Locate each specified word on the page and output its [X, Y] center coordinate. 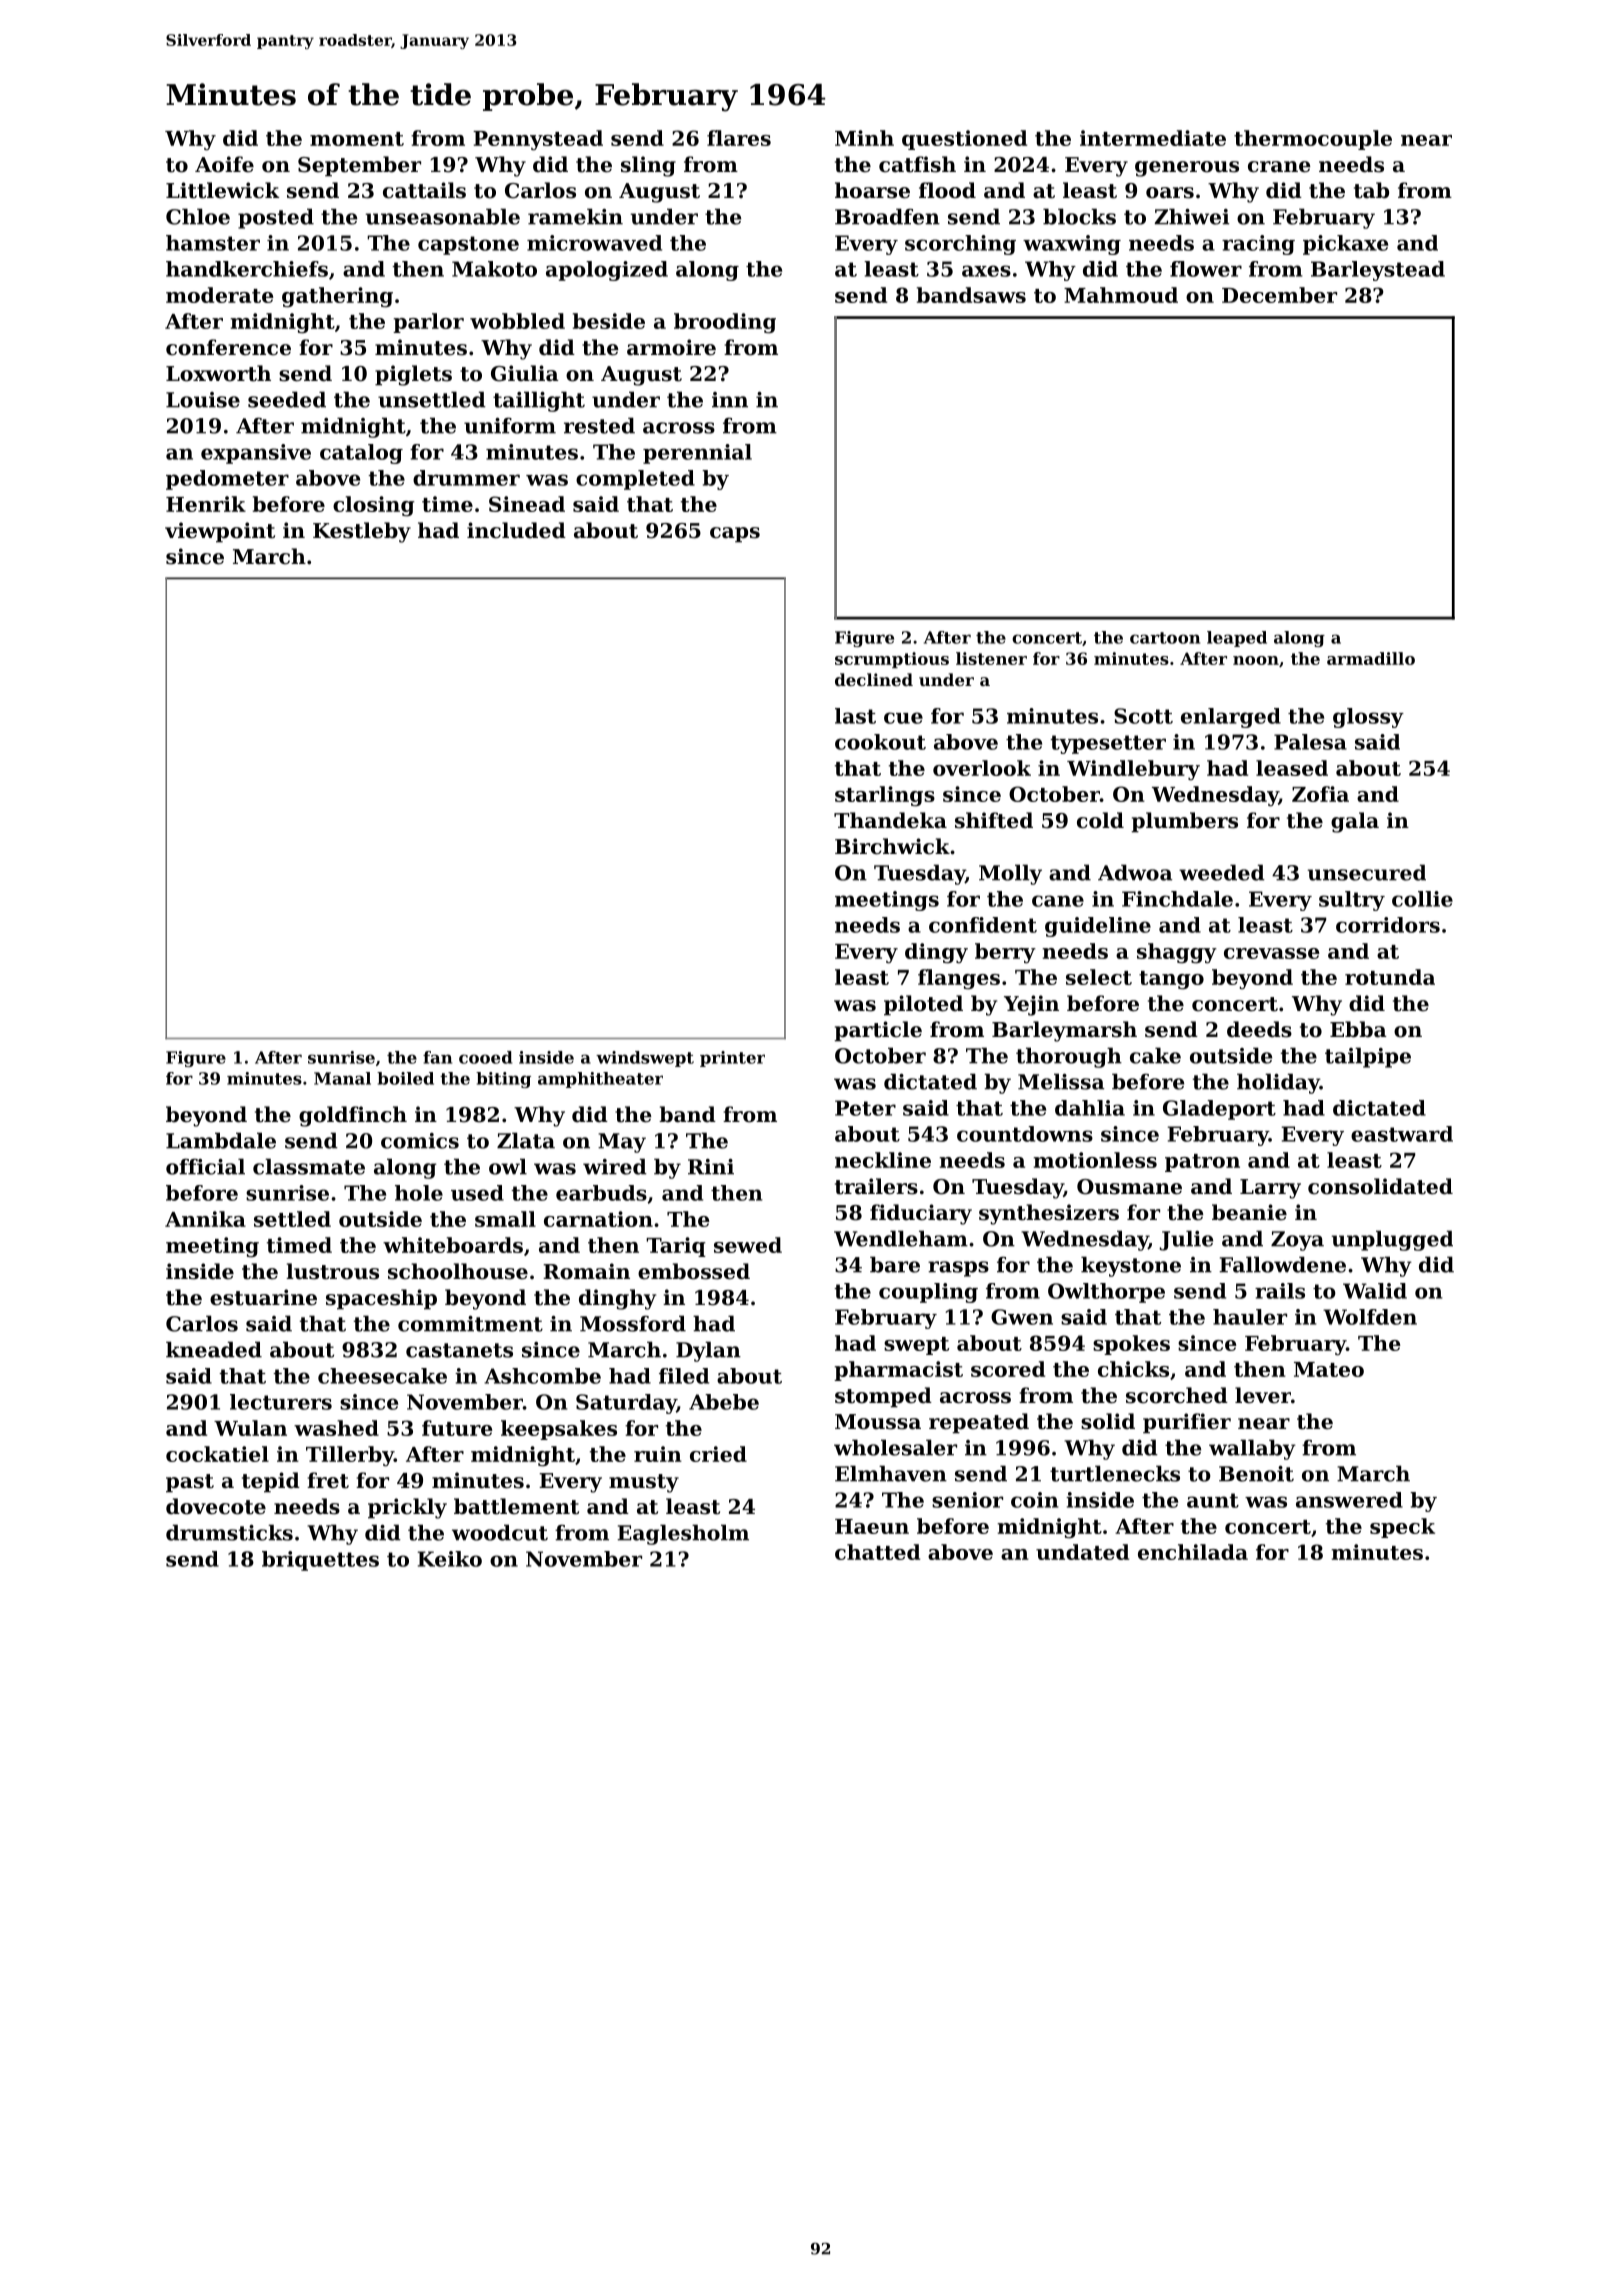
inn [730, 400]
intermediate [1153, 138]
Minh [864, 138]
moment [357, 139]
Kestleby [362, 532]
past [190, 1483]
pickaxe [1345, 245]
